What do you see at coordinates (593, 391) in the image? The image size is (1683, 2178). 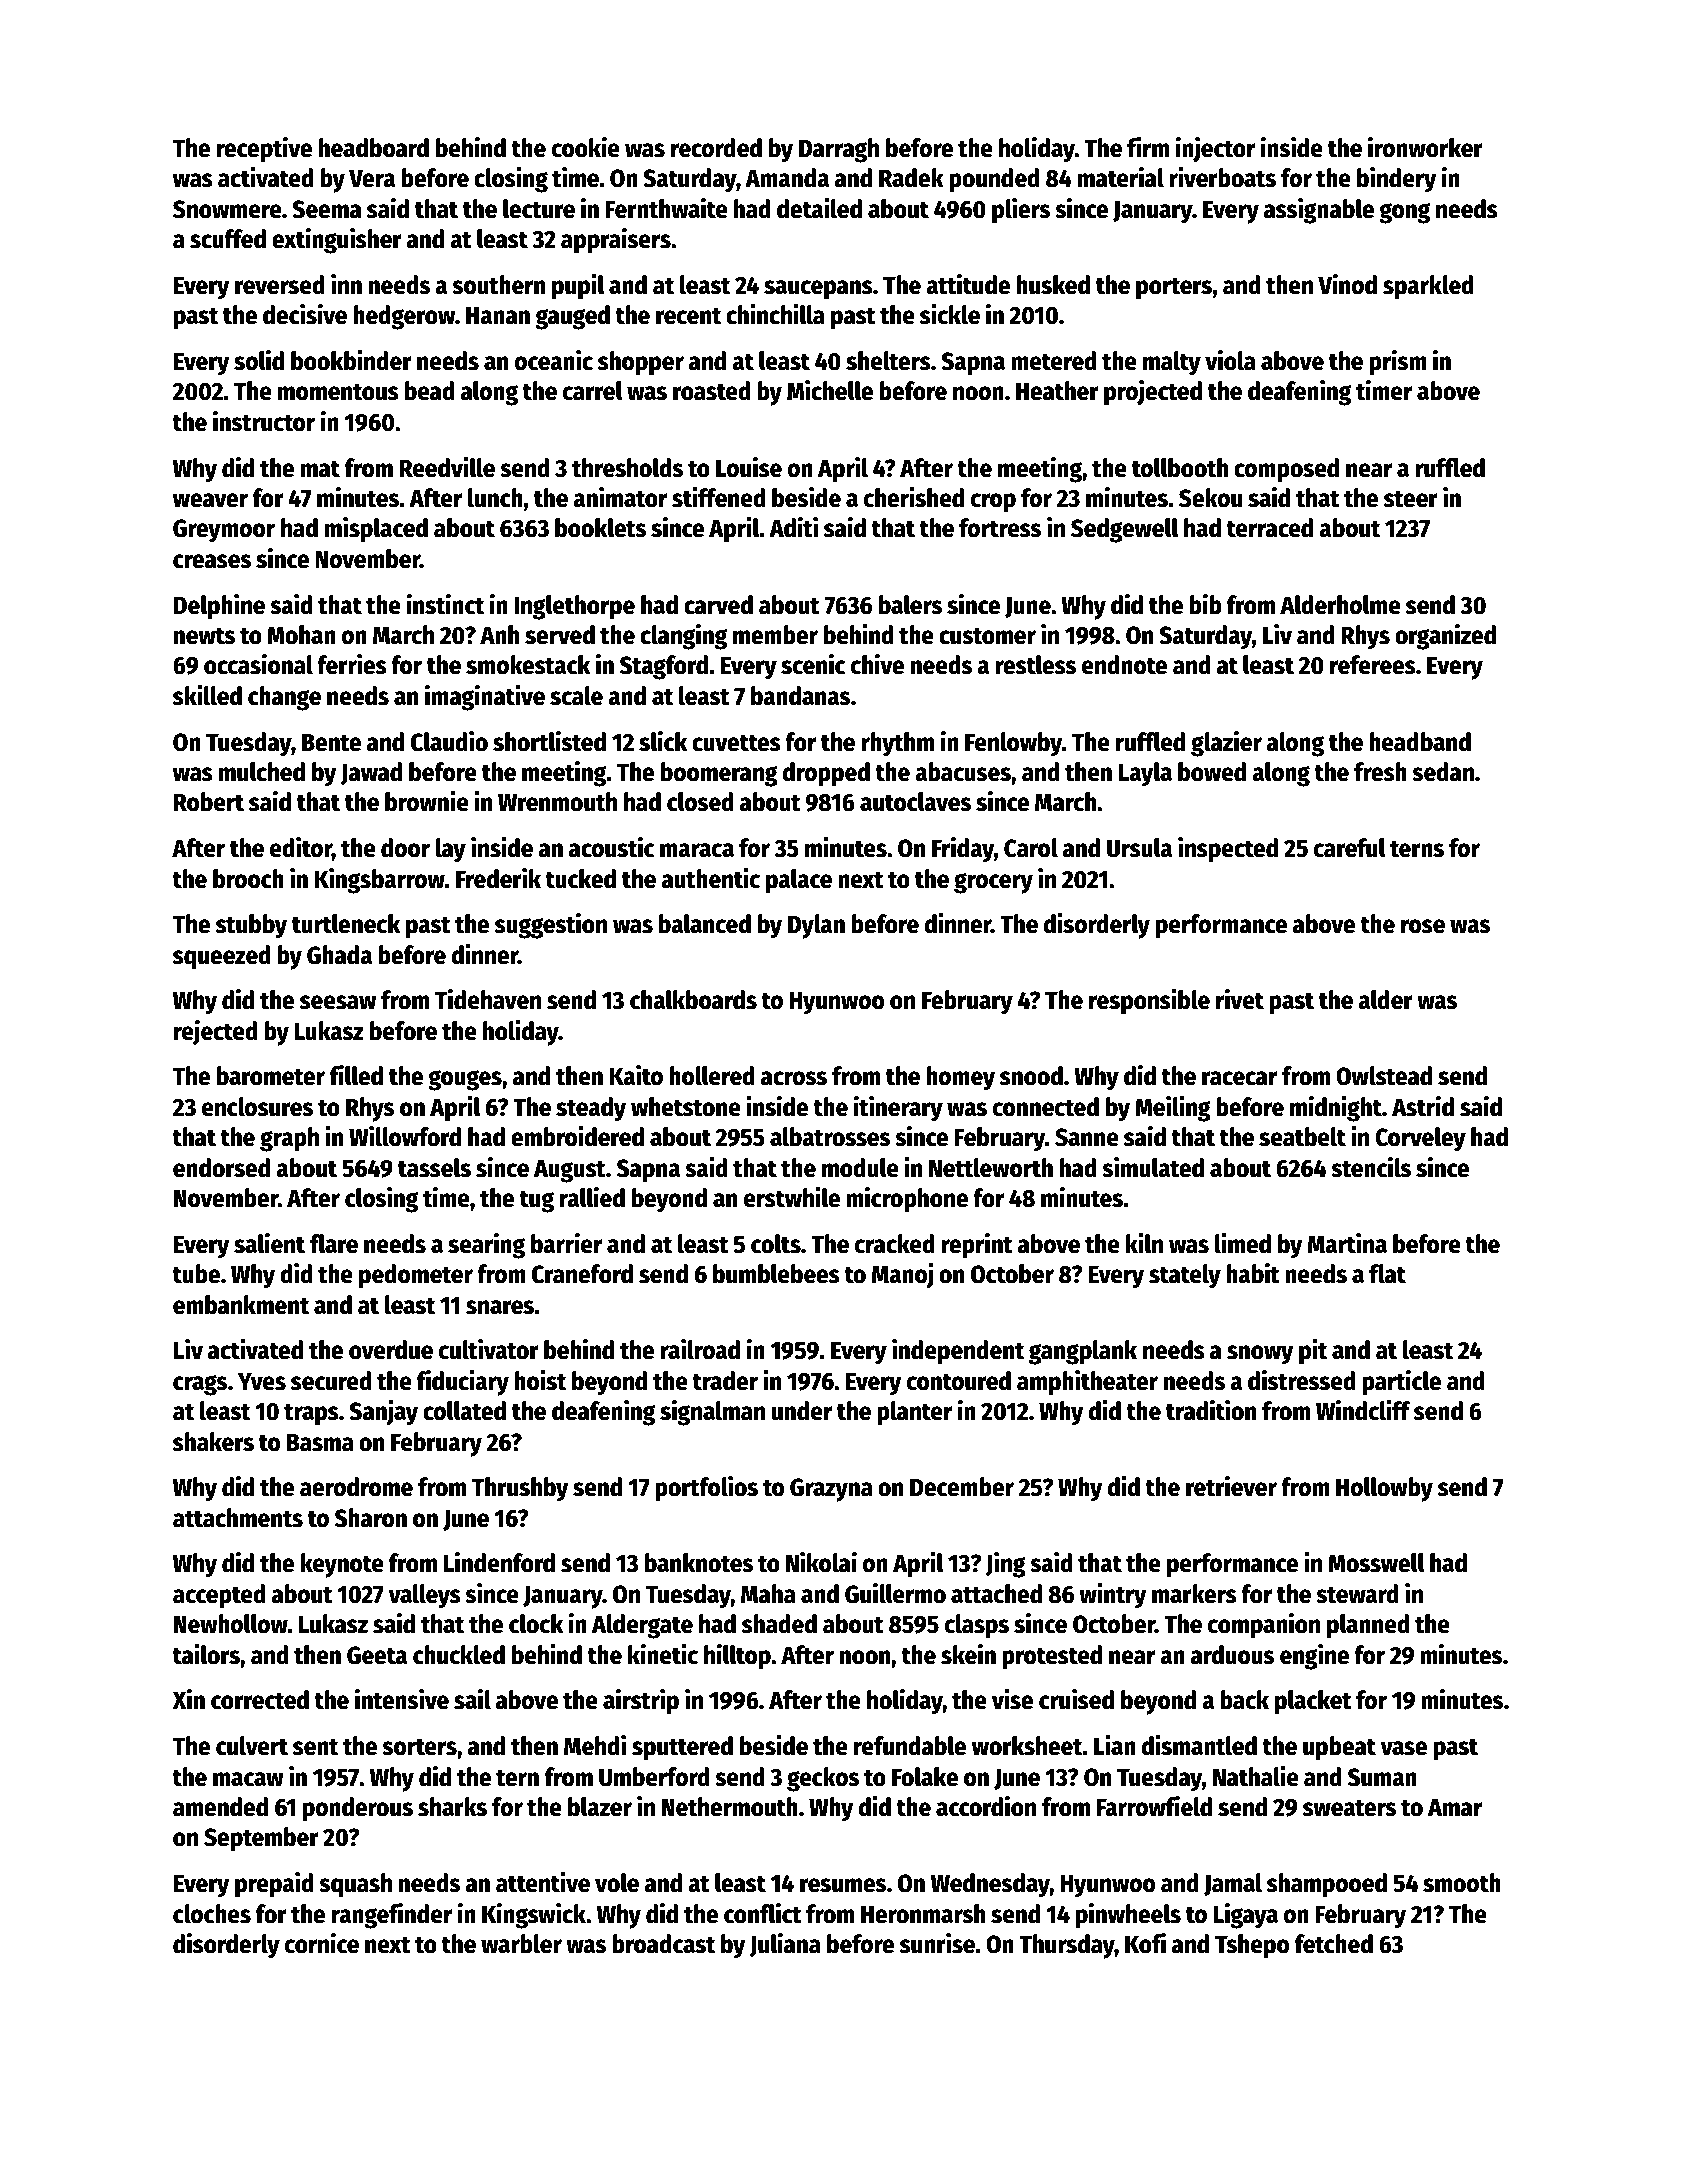 I see `carrel` at bounding box center [593, 391].
